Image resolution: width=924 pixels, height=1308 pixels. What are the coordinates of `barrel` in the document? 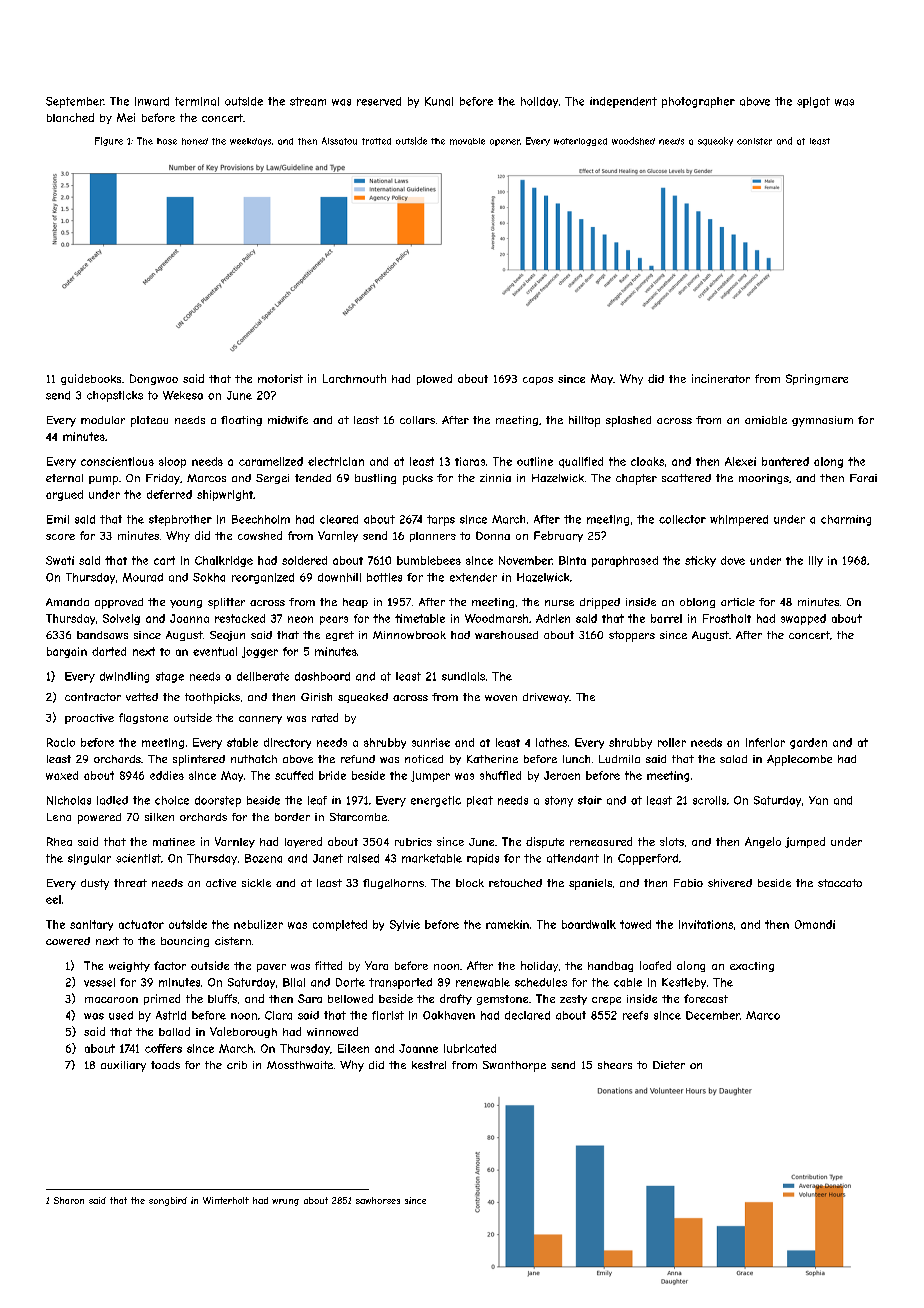 It's located at (666, 618).
